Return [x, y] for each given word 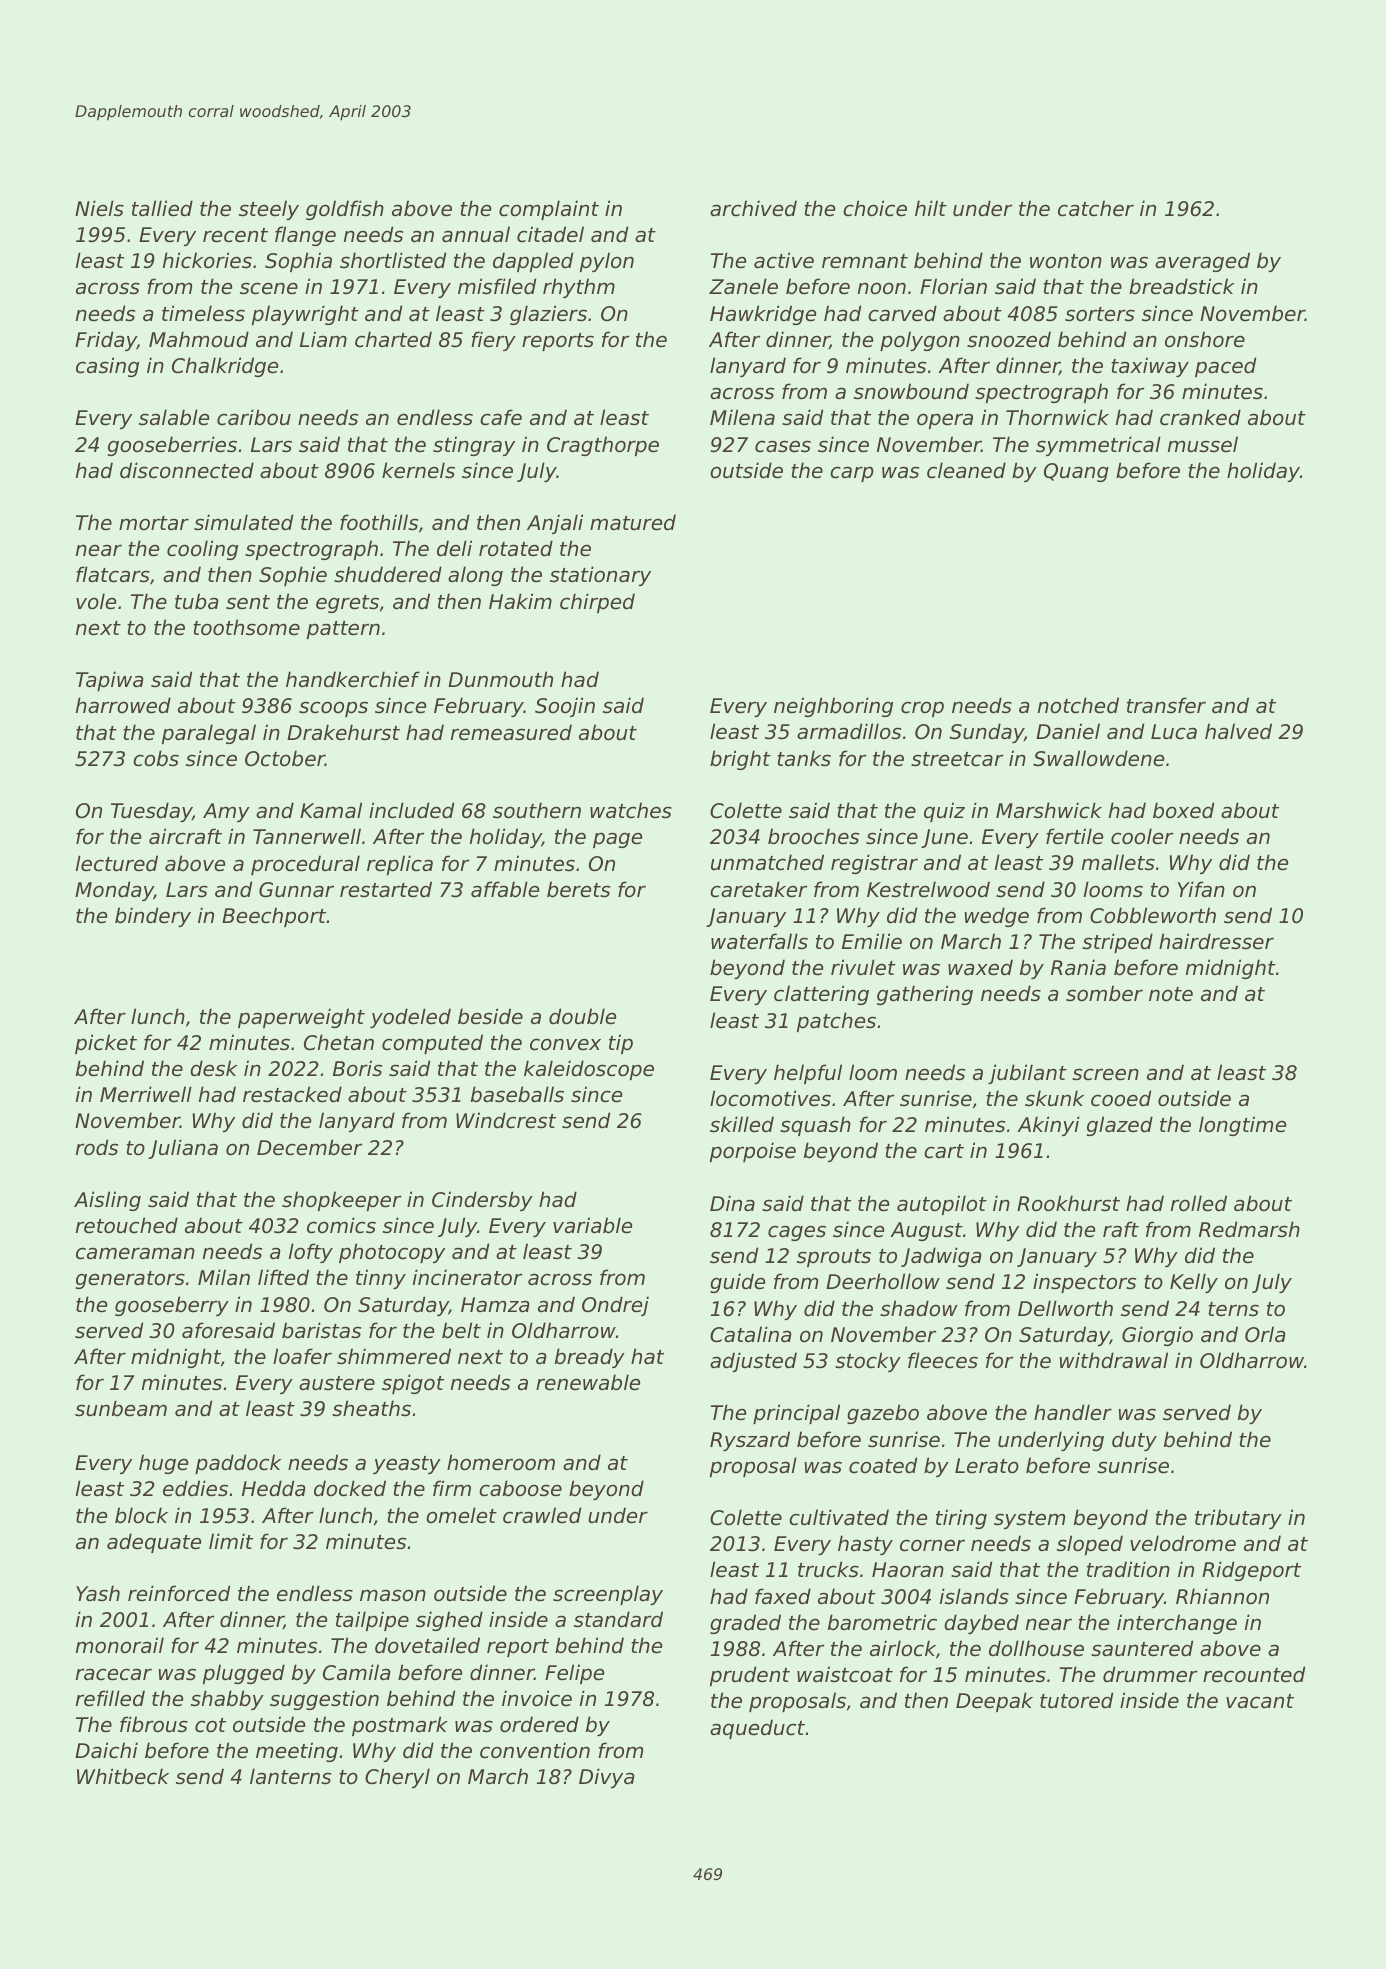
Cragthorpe [603, 446]
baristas [321, 1330]
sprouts [834, 1258]
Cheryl [397, 1778]
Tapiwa [109, 681]
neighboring [833, 707]
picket [106, 1044]
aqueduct [757, 1729]
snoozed [1009, 339]
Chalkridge [225, 367]
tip [621, 1044]
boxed [1183, 810]
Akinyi [1048, 1126]
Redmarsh [1249, 1229]
